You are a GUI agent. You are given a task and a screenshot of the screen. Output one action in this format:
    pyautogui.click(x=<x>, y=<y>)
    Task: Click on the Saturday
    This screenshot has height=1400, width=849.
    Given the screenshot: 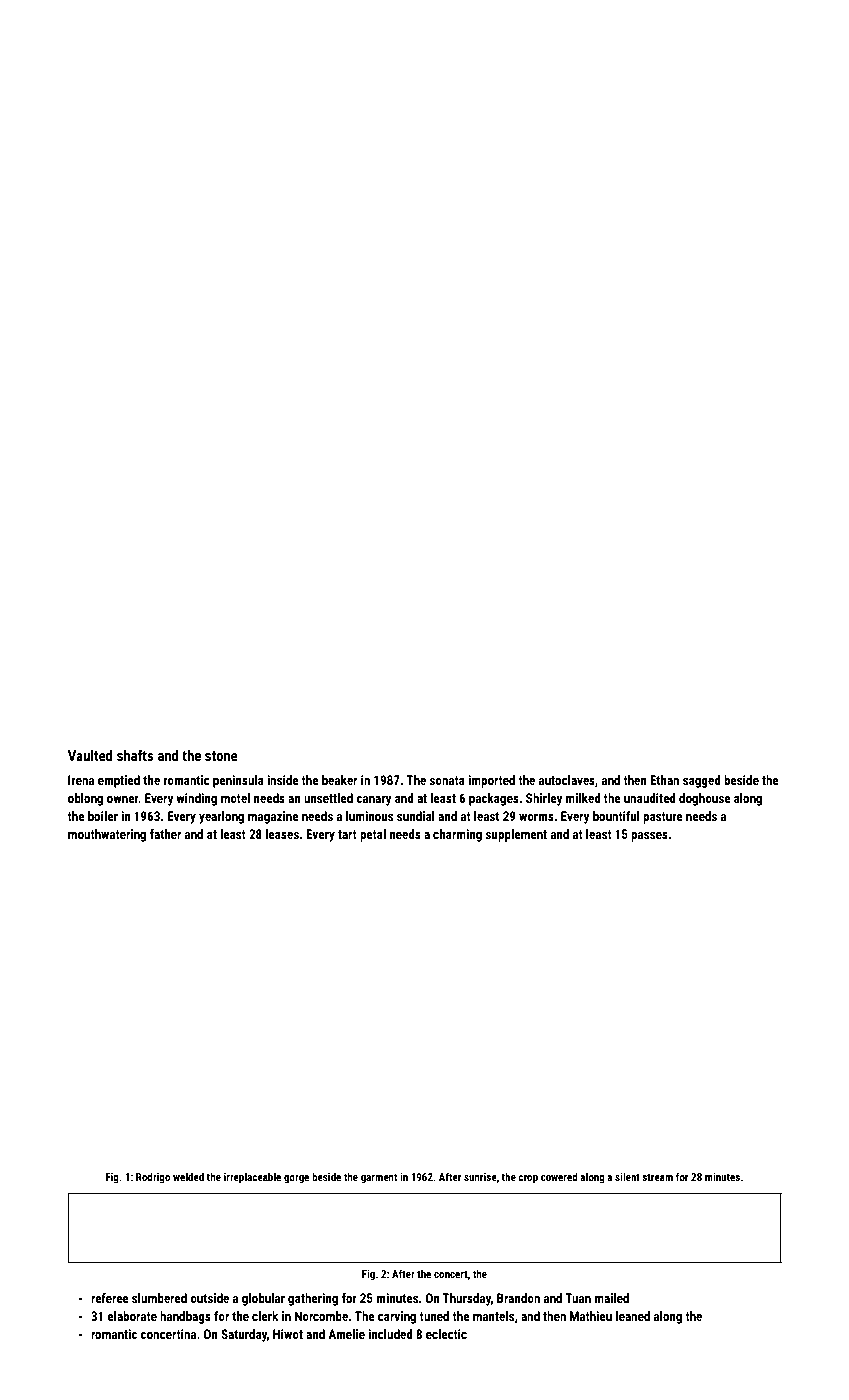 What is the action you would take?
    pyautogui.click(x=244, y=1335)
